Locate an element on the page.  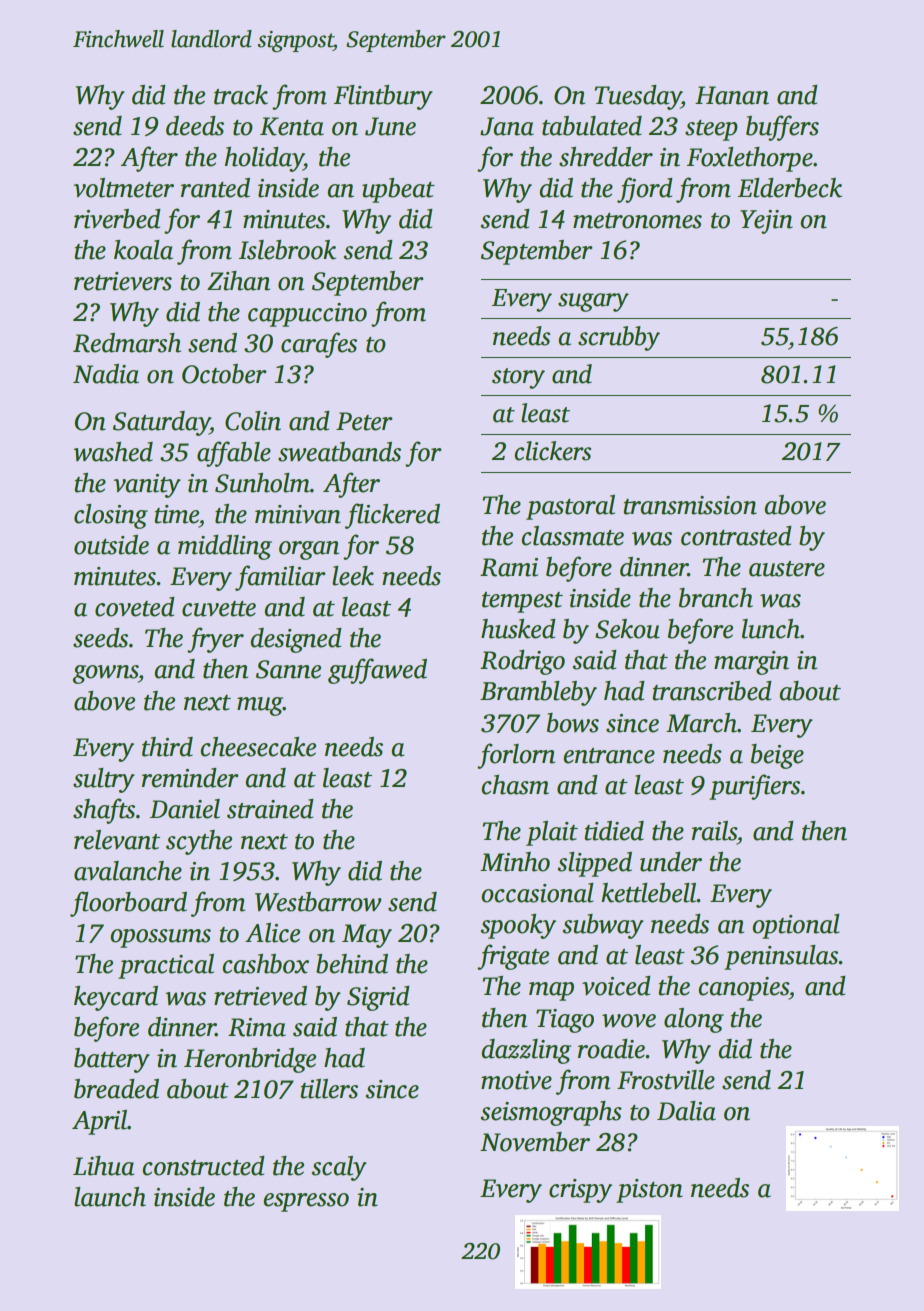
retrievers is located at coordinates (123, 281).
